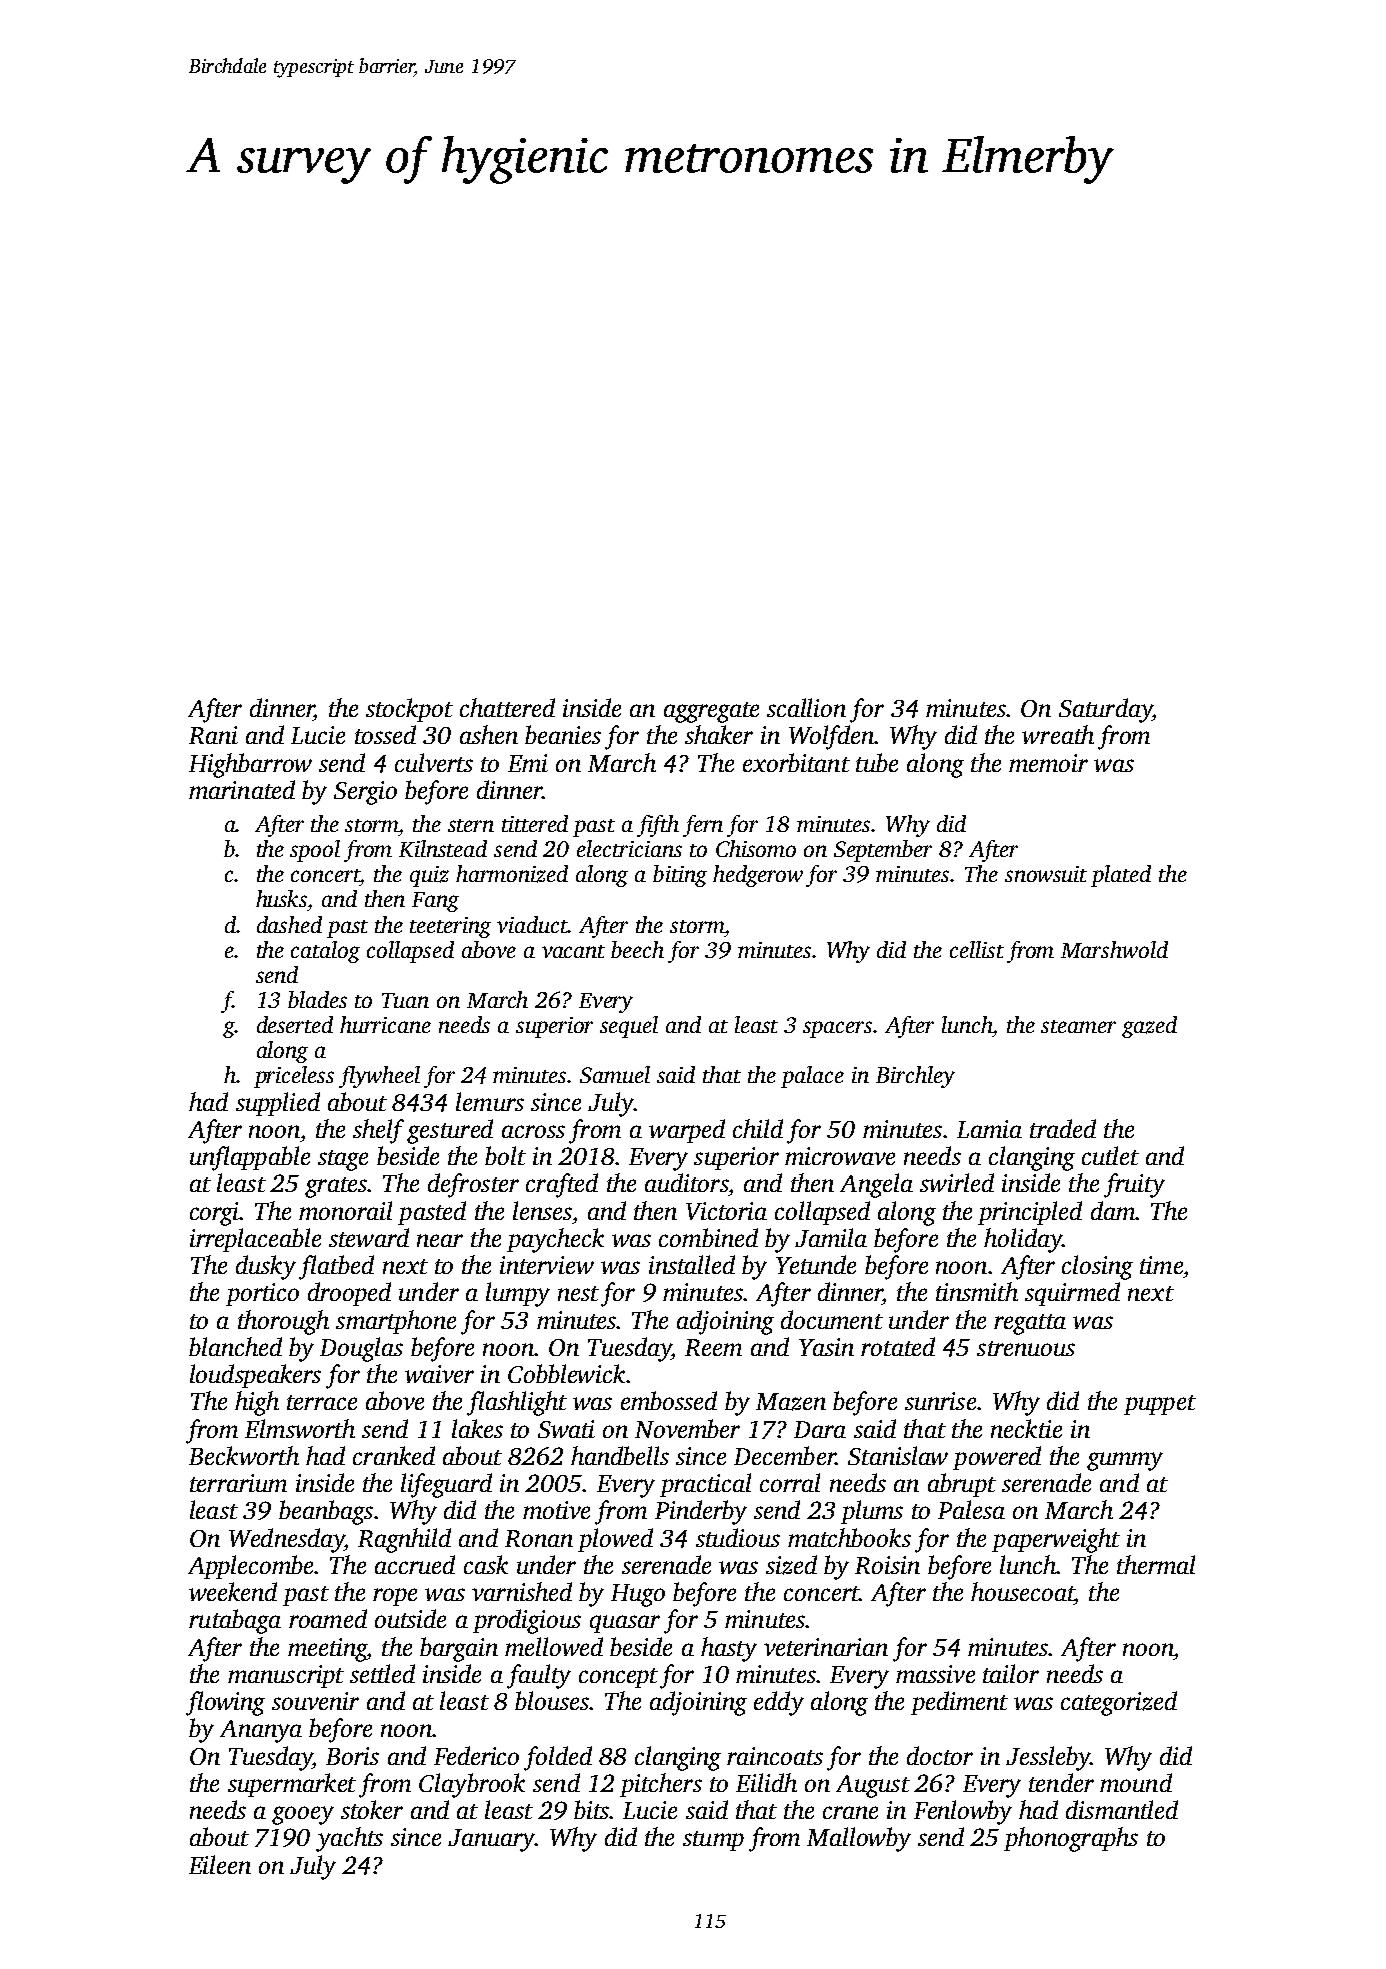 This screenshot has width=1386, height=1969. I want to click on Dara, so click(820, 1429).
